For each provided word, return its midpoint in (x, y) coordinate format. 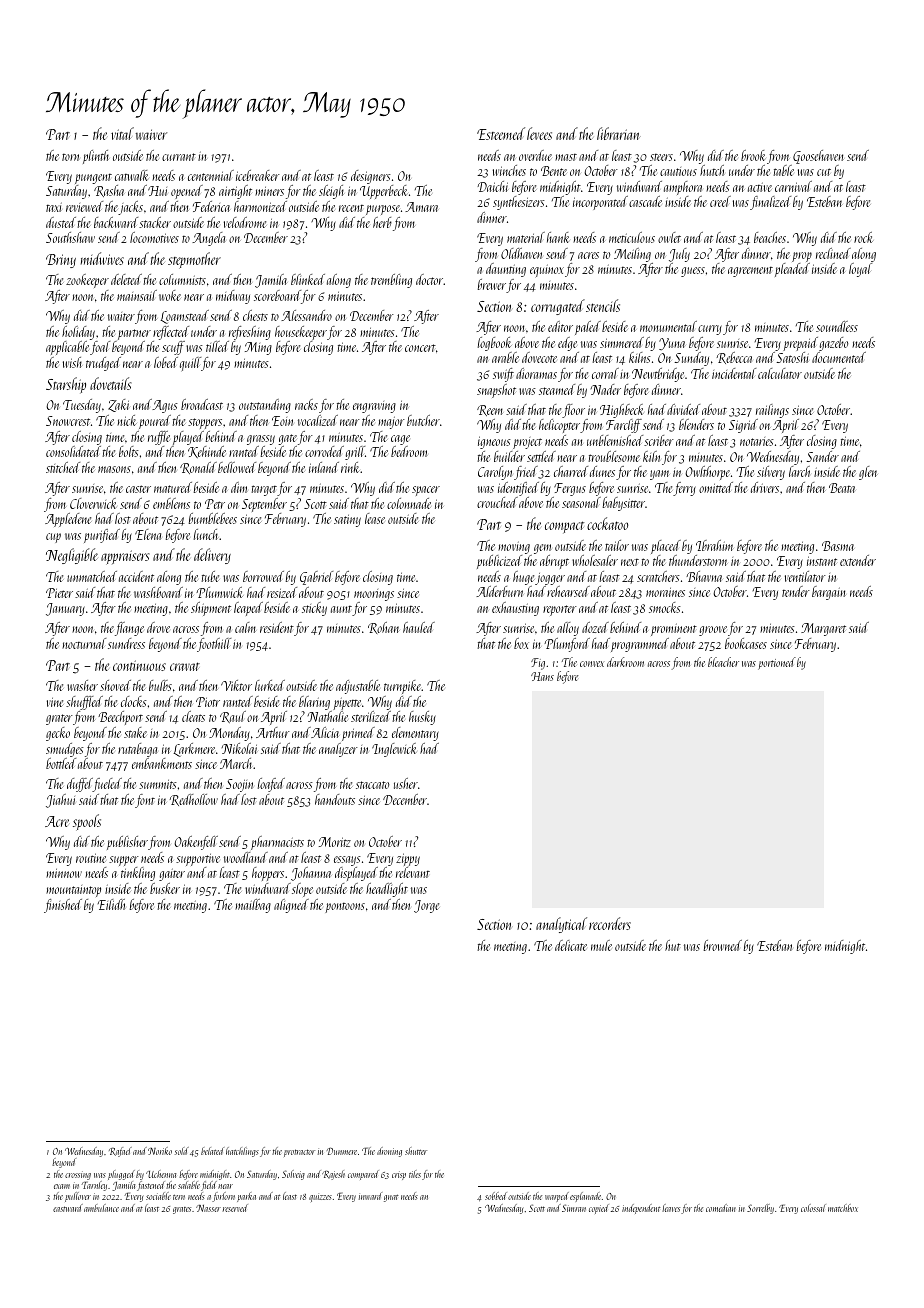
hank (558, 237)
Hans (542, 676)
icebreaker (258, 175)
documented (839, 357)
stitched (63, 467)
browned (722, 945)
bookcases (746, 643)
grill (355, 453)
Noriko (160, 1151)
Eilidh (111, 904)
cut (824, 172)
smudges (65, 750)
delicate (571, 945)
